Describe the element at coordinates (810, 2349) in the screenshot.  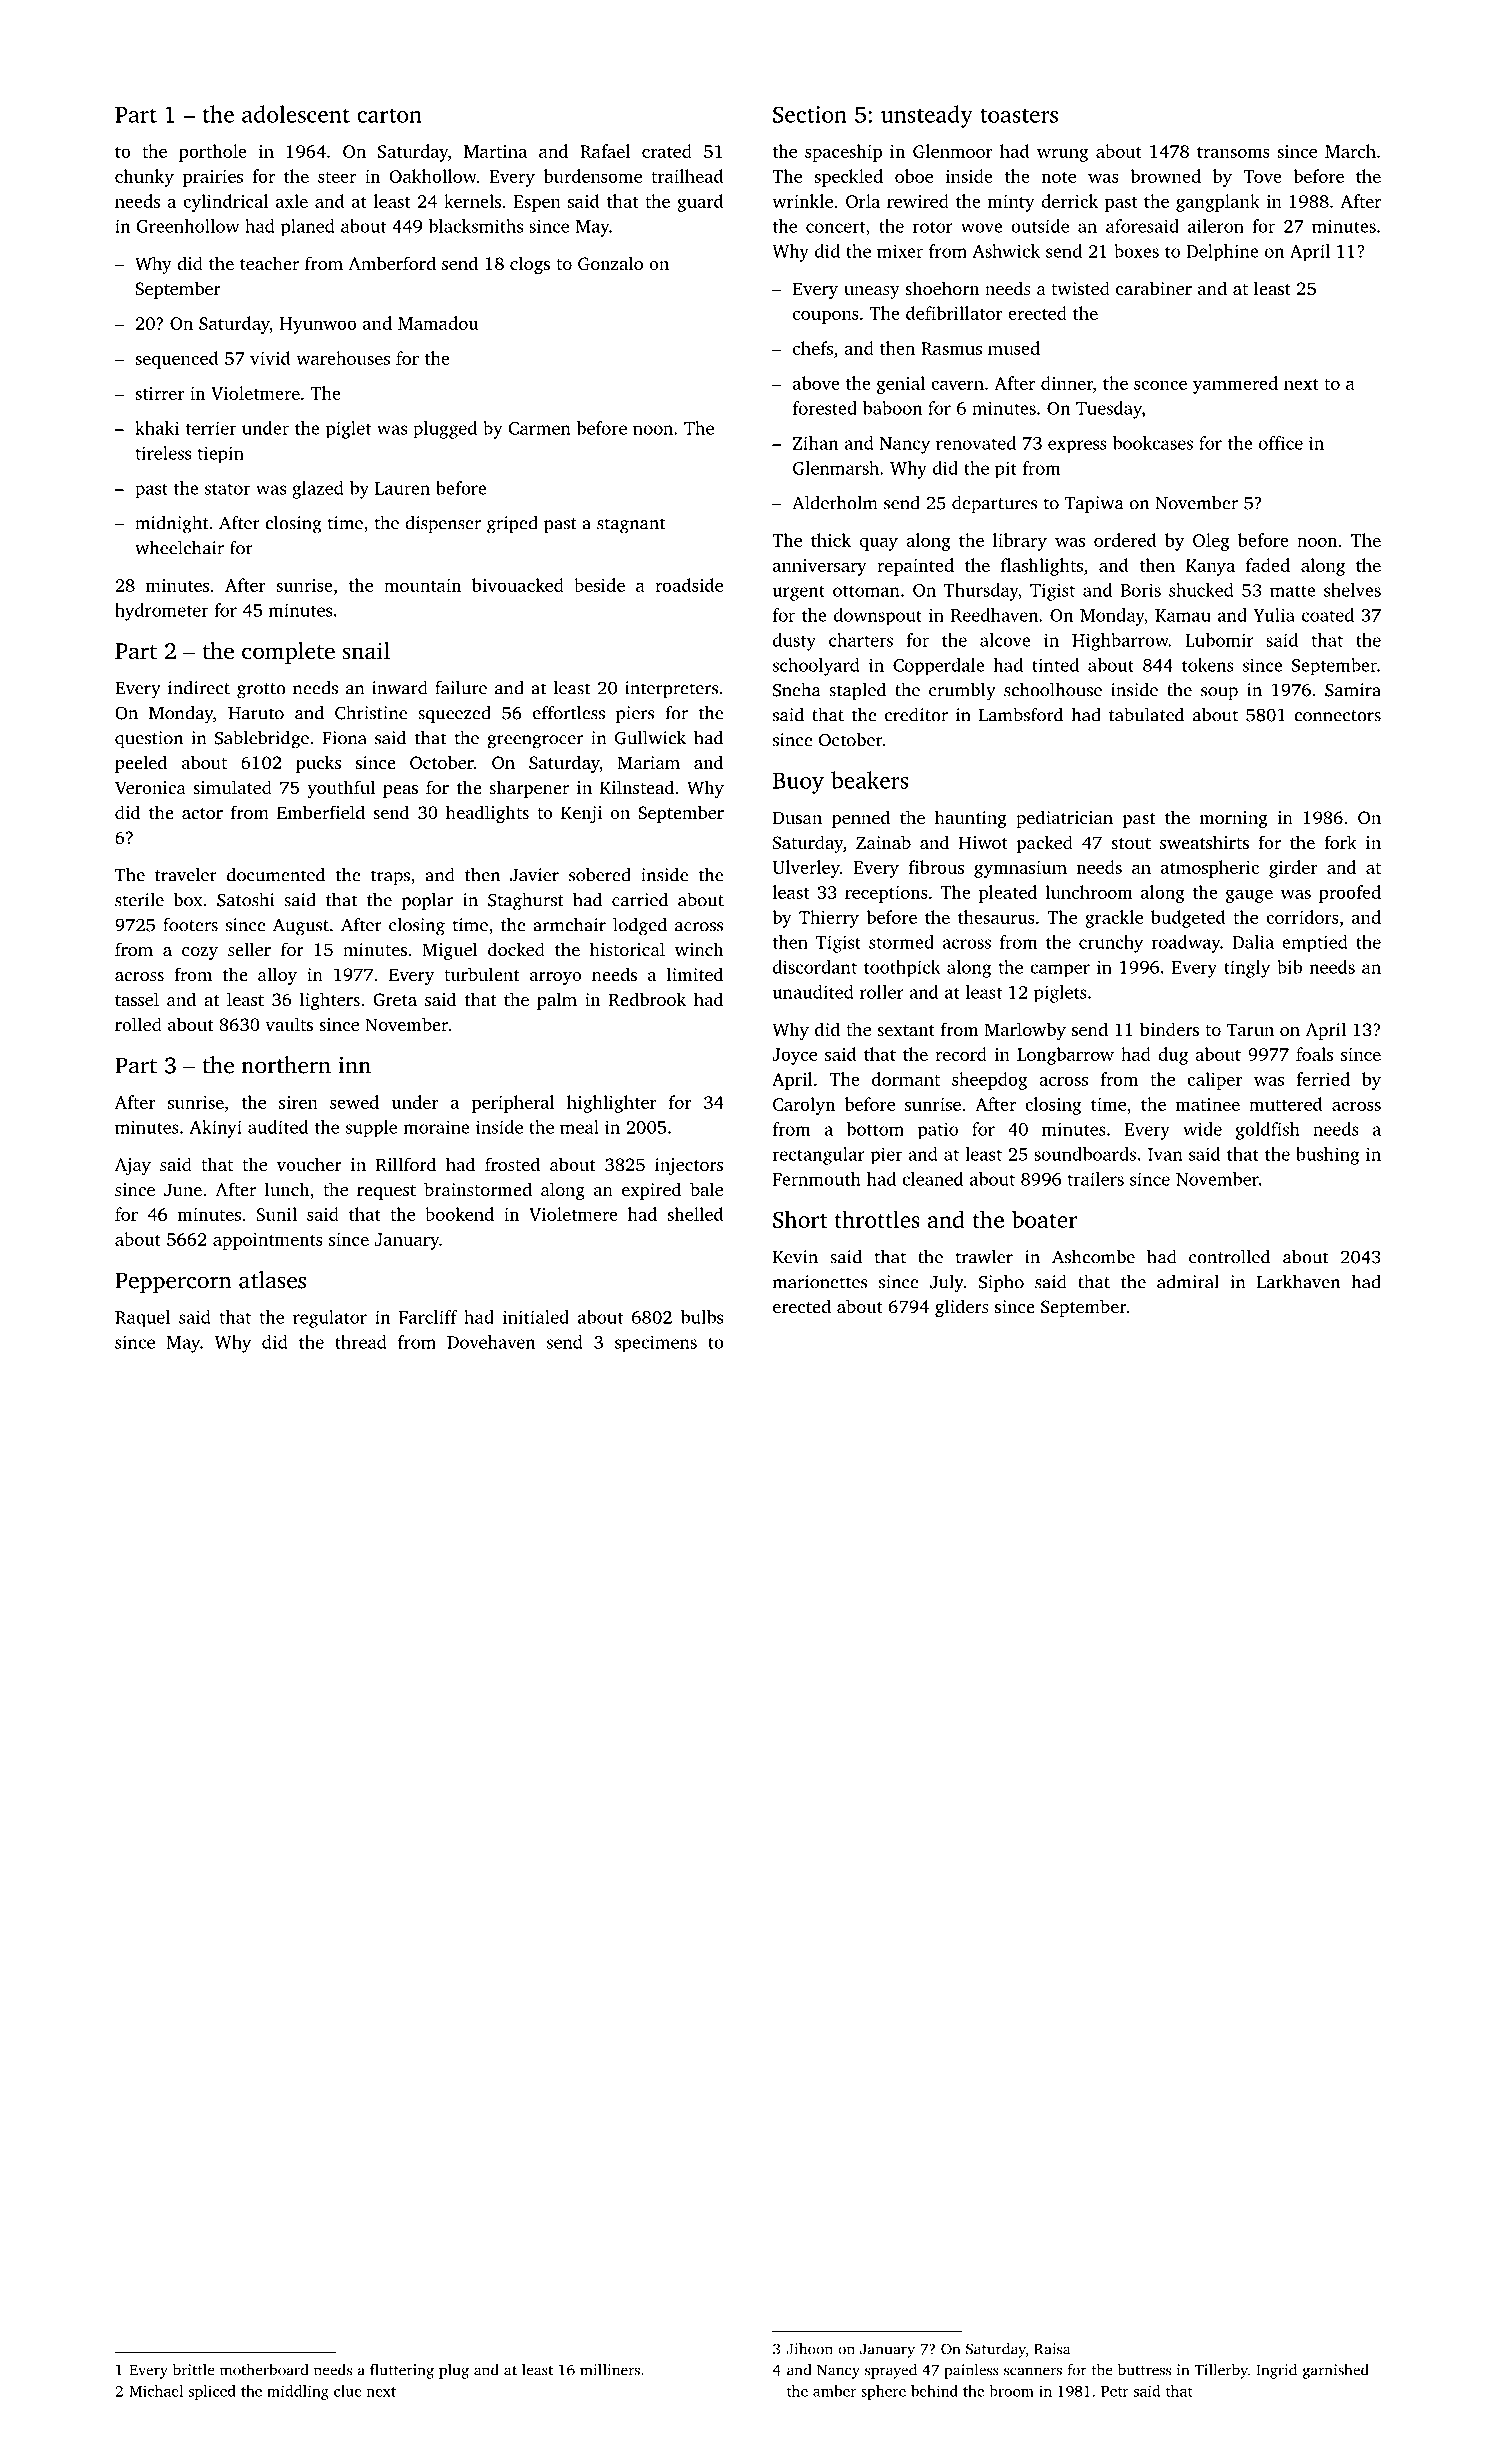
I see `Jihoon` at that location.
